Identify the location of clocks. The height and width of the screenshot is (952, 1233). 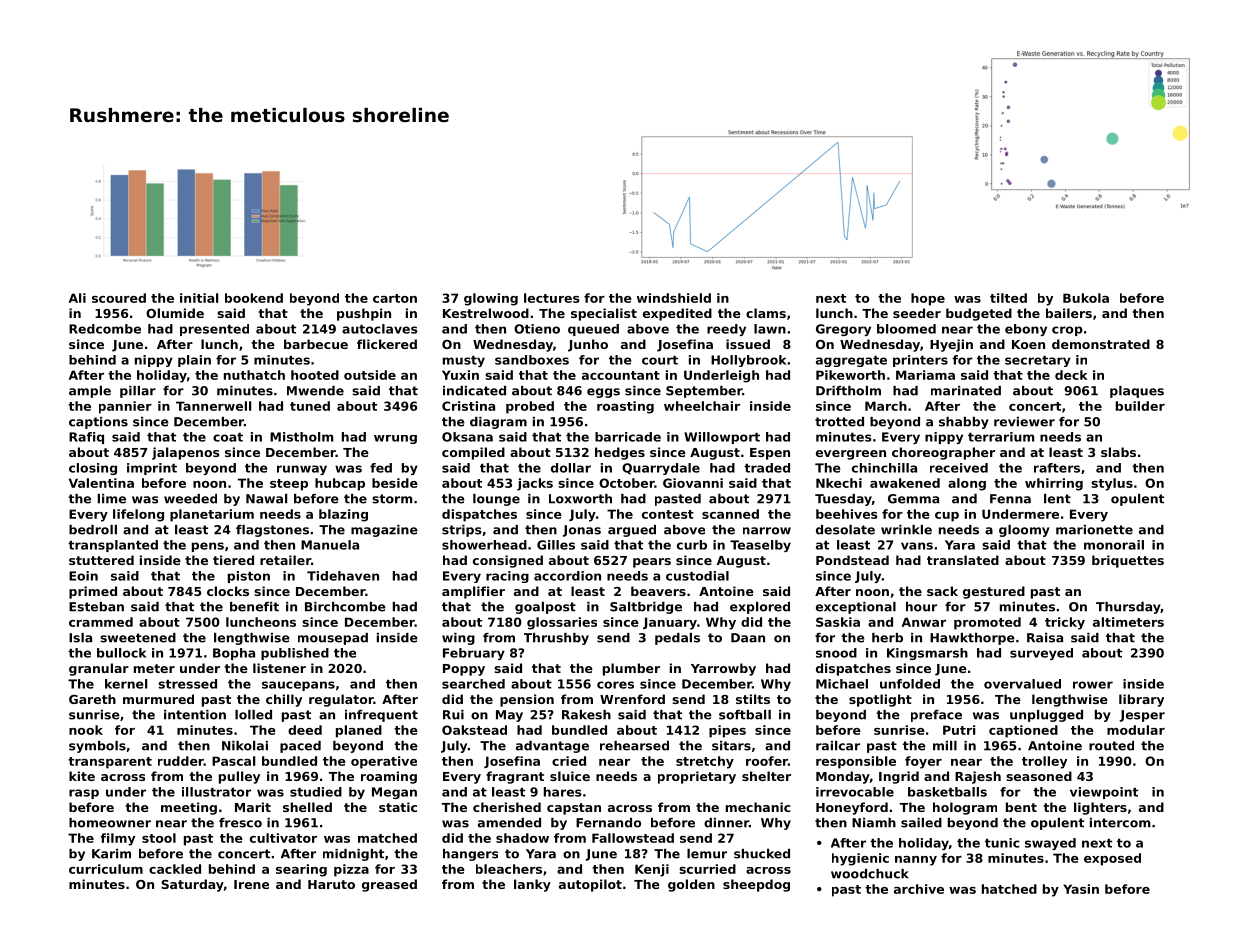
(228, 591).
